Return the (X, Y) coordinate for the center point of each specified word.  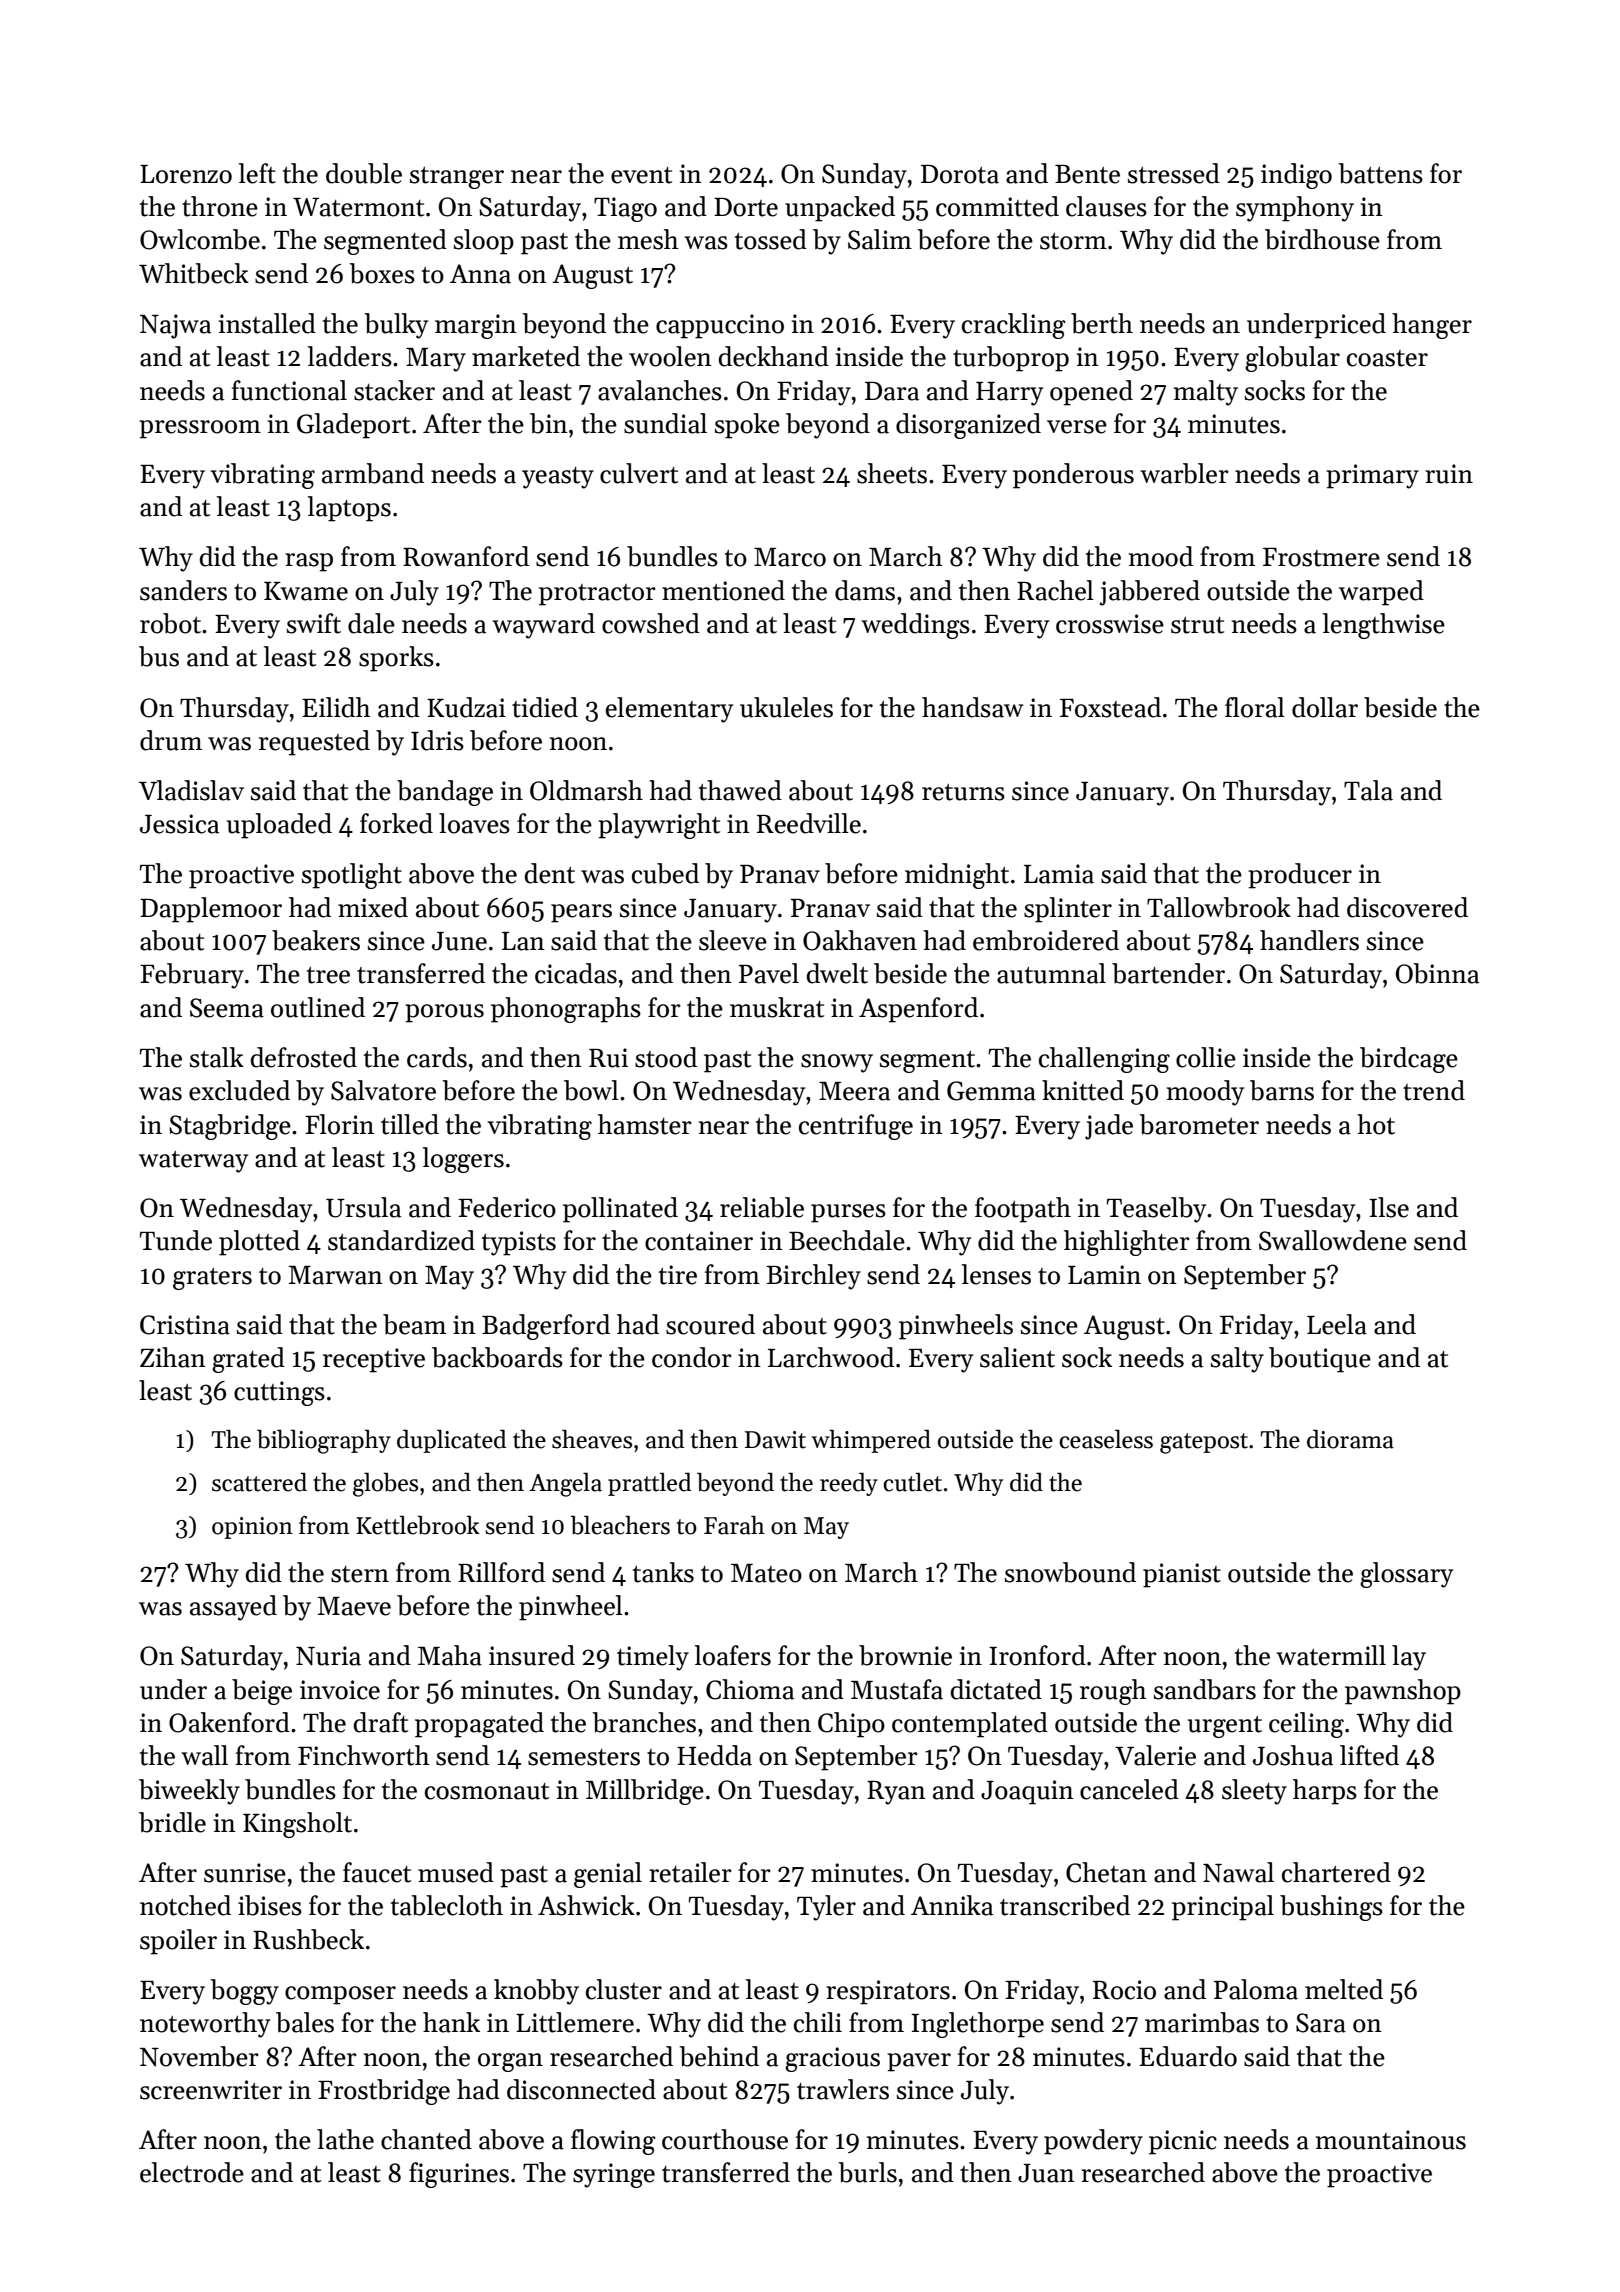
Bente (1087, 174)
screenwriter (211, 2090)
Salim (880, 239)
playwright (659, 826)
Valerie (1155, 1755)
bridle (172, 1822)
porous (444, 1013)
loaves (474, 823)
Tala (1368, 790)
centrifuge (856, 1127)
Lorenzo (186, 174)
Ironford (1037, 1655)
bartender (1168, 973)
